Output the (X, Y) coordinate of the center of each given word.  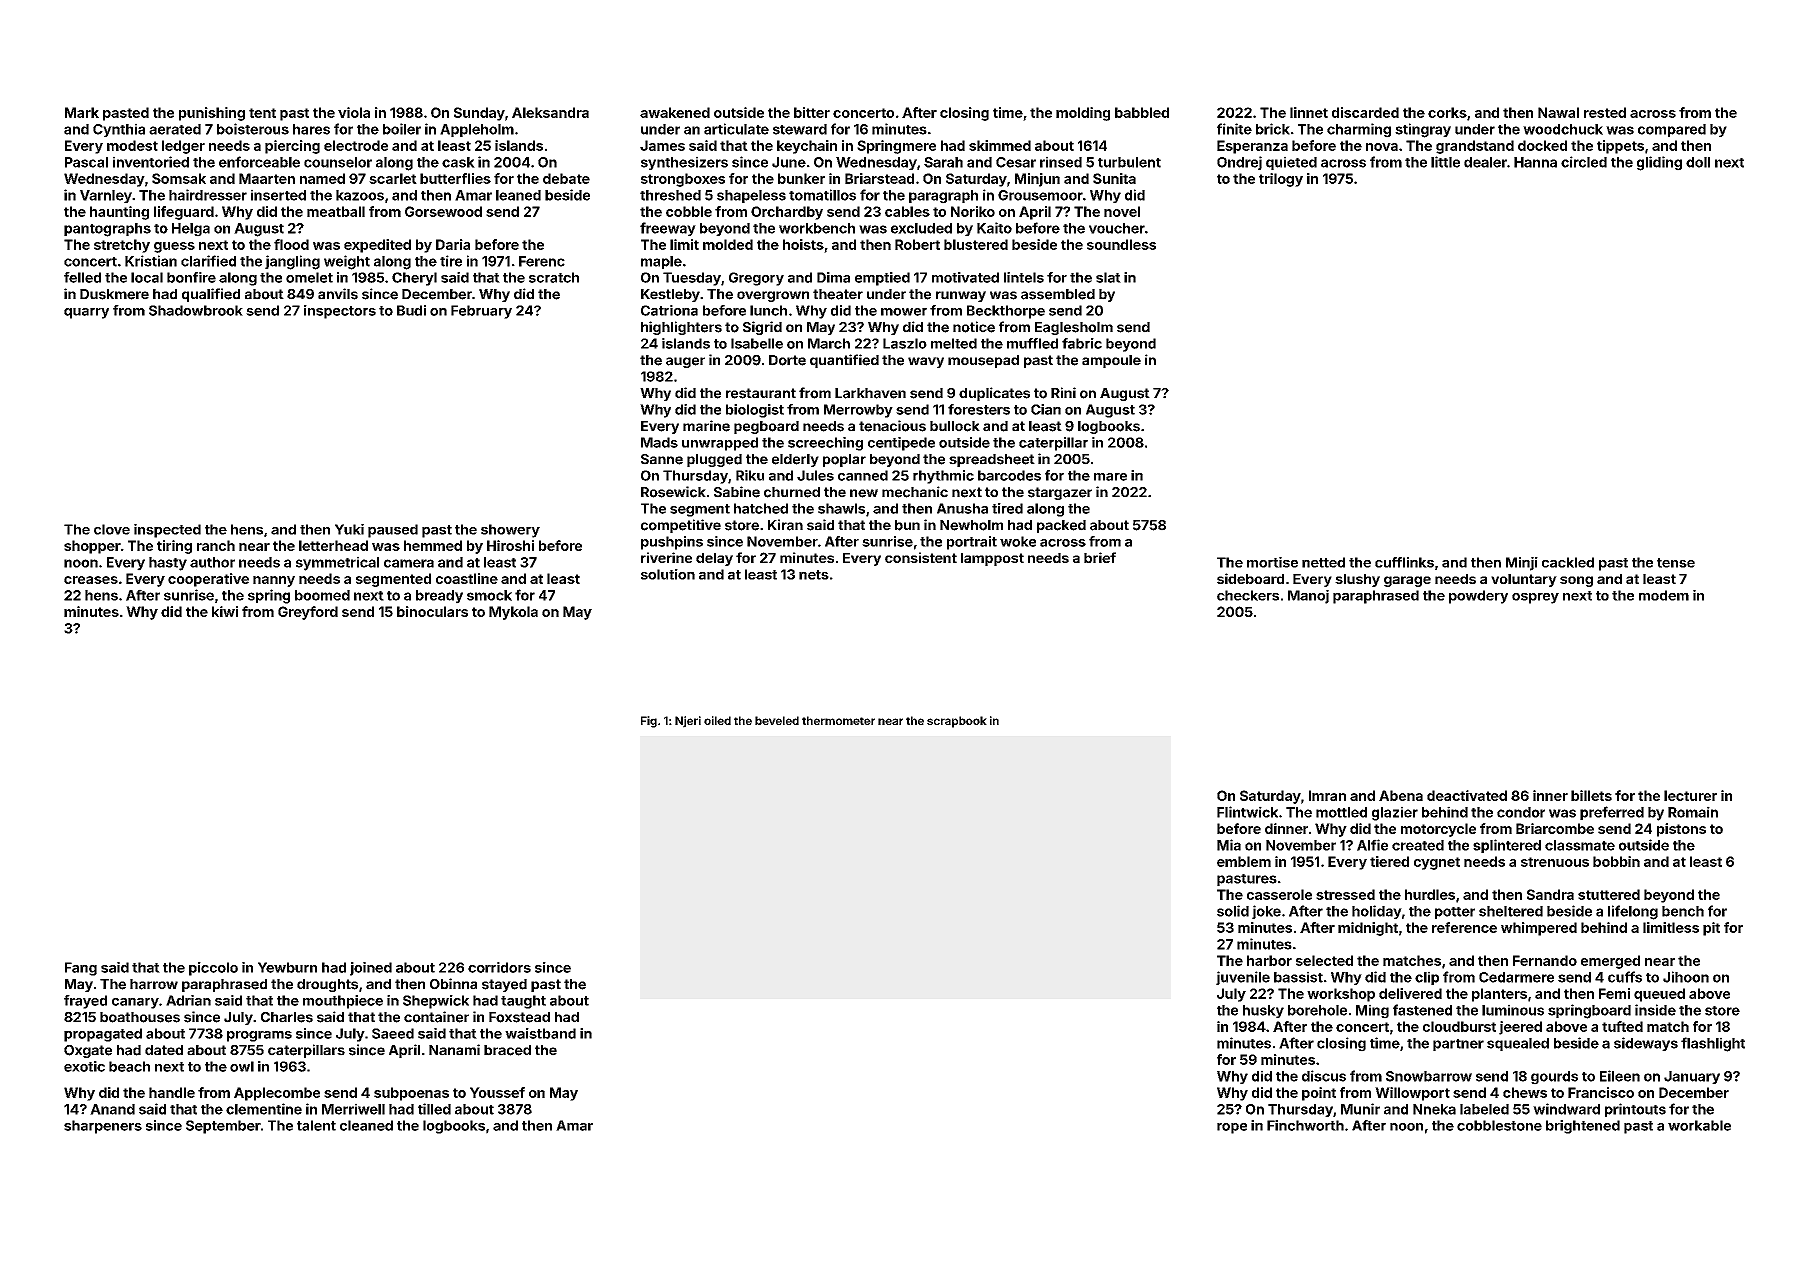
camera (409, 563)
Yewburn (287, 967)
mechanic (915, 492)
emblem (1244, 861)
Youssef (497, 1092)
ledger (183, 147)
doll (1698, 162)
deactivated (1467, 795)
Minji (1522, 564)
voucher (1117, 228)
